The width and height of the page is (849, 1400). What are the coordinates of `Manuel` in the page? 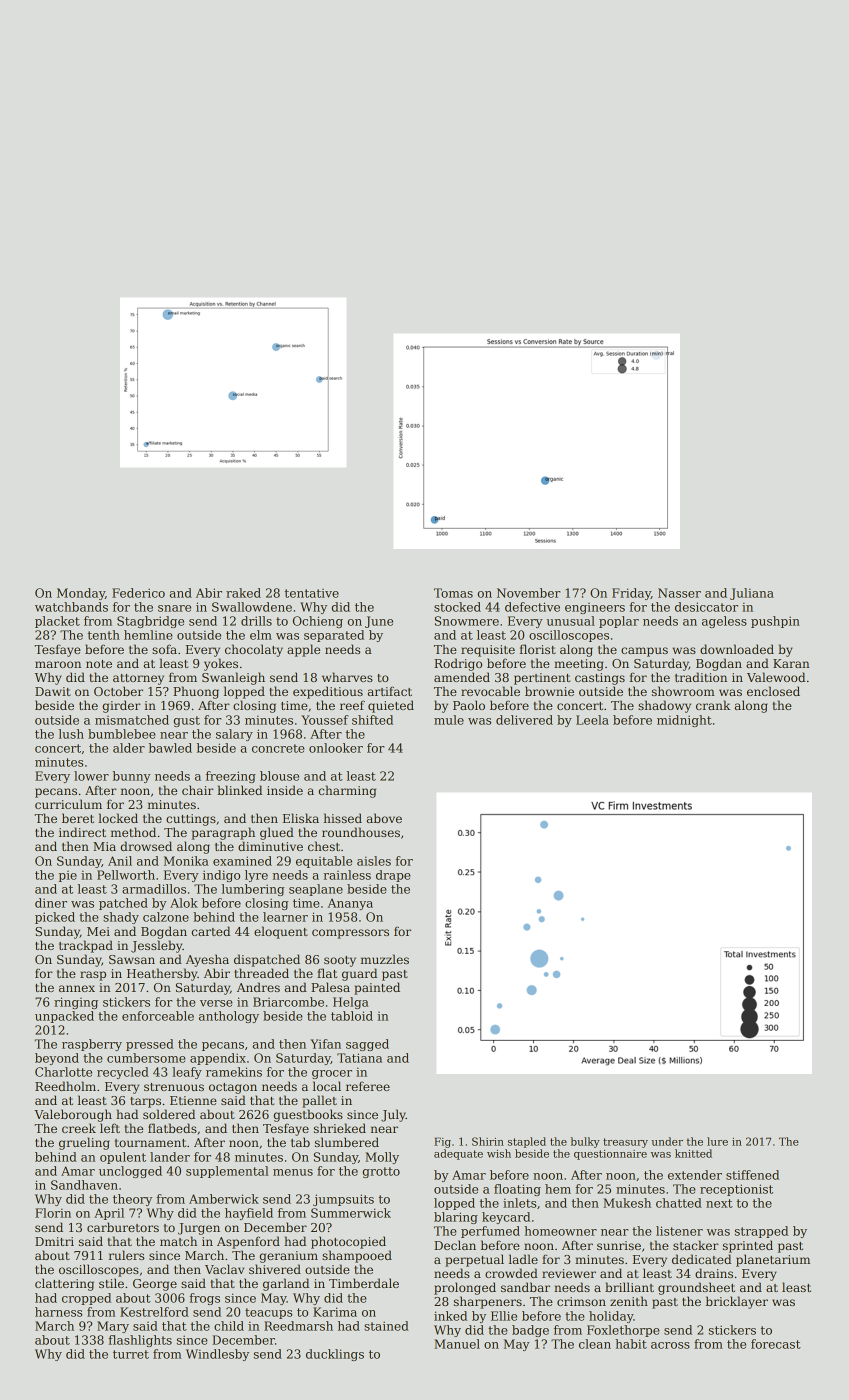 It's located at (457, 1344).
